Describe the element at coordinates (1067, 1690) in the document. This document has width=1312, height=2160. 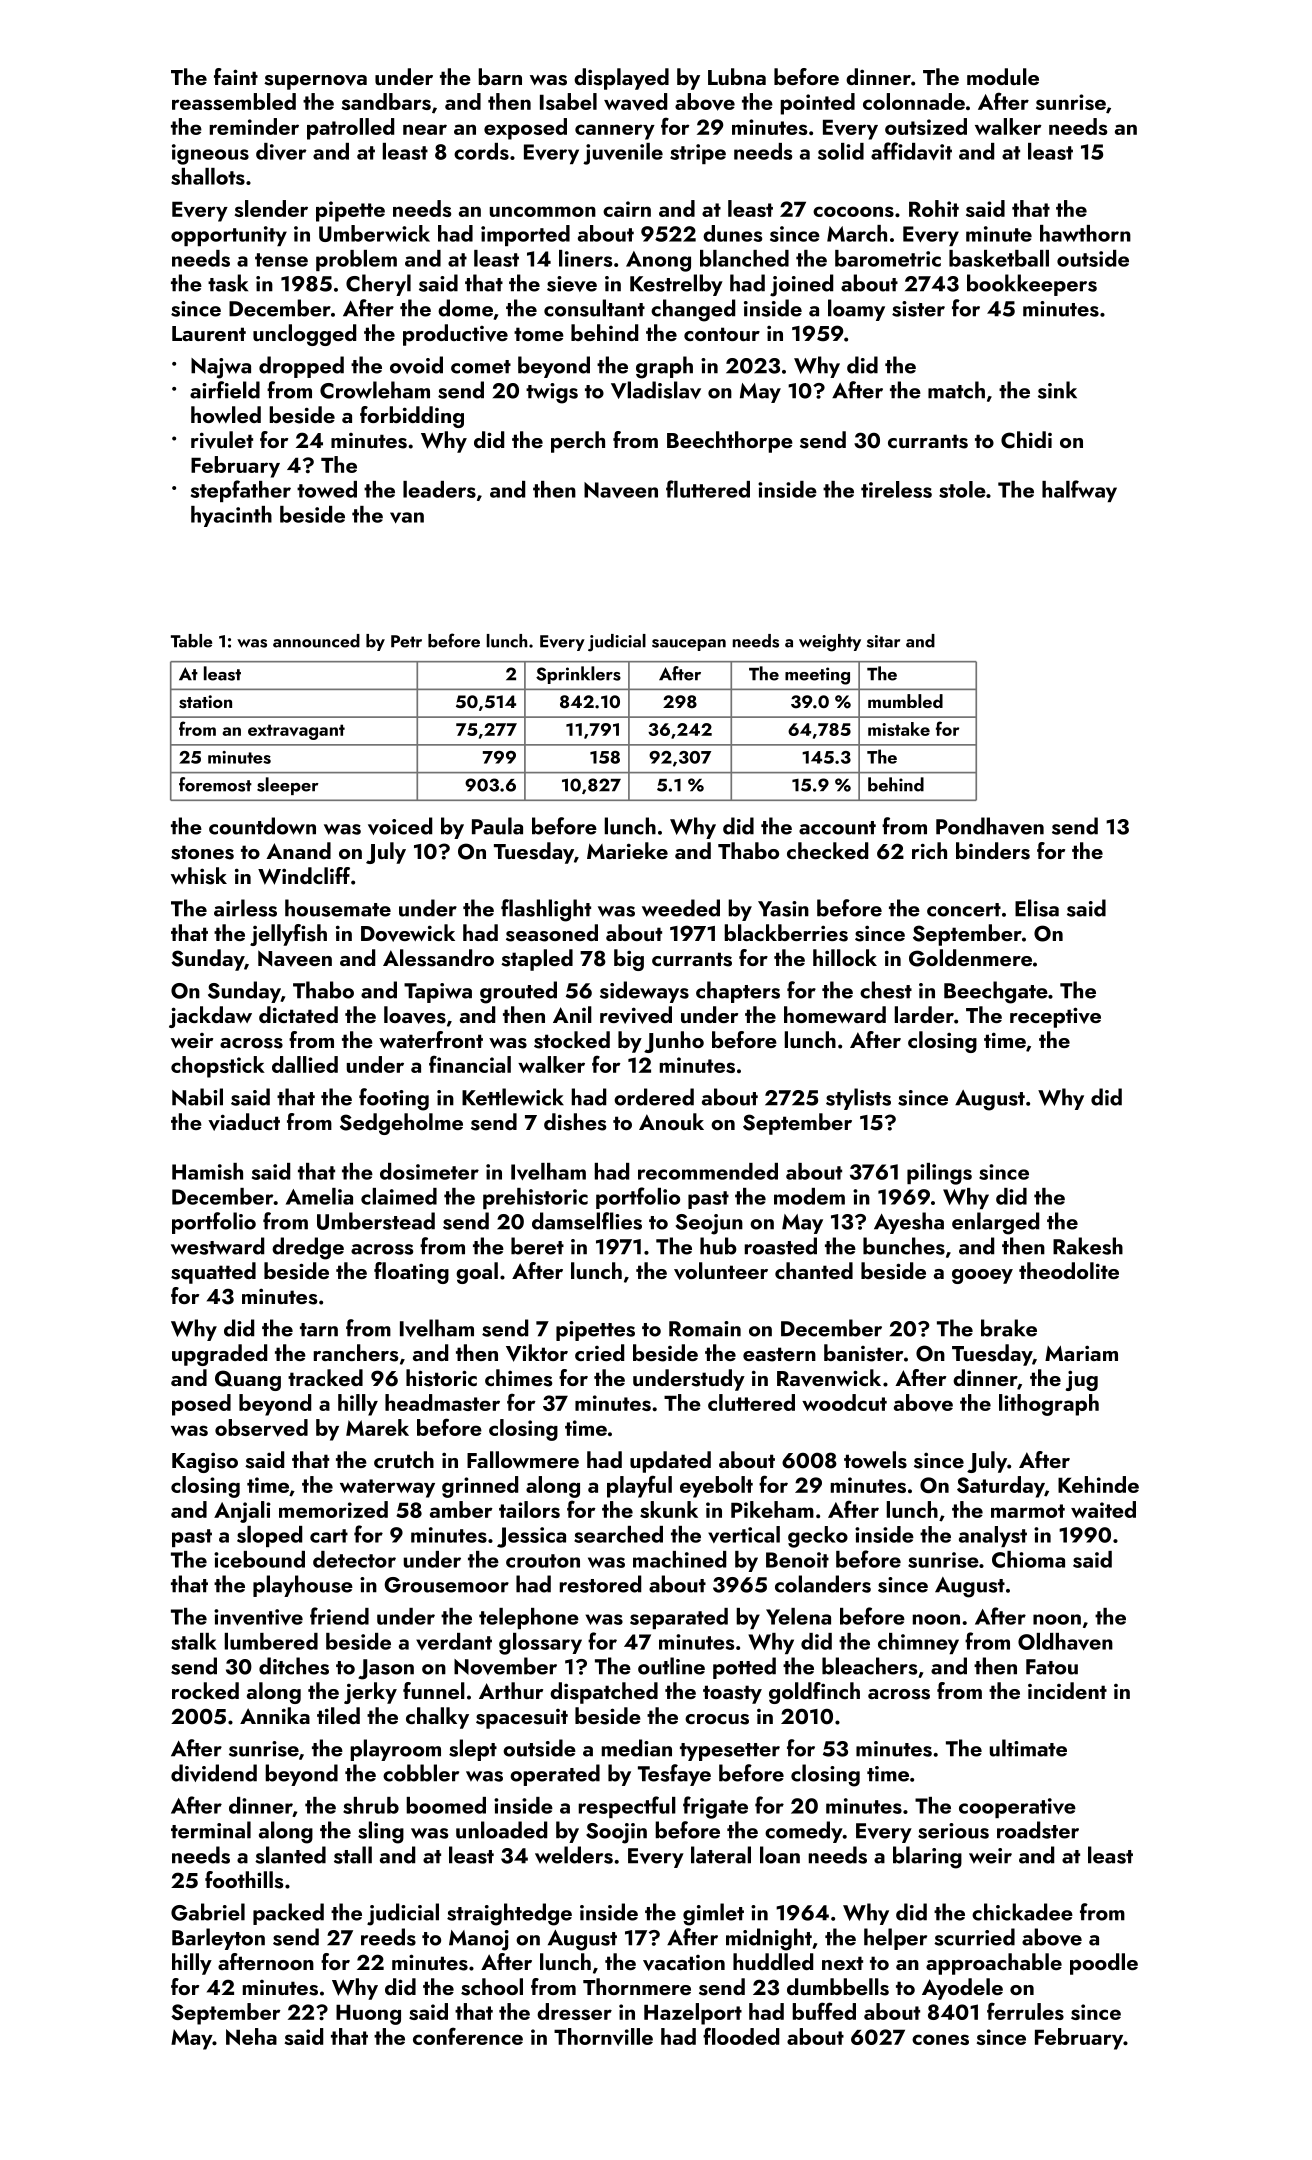
I see `incident` at that location.
